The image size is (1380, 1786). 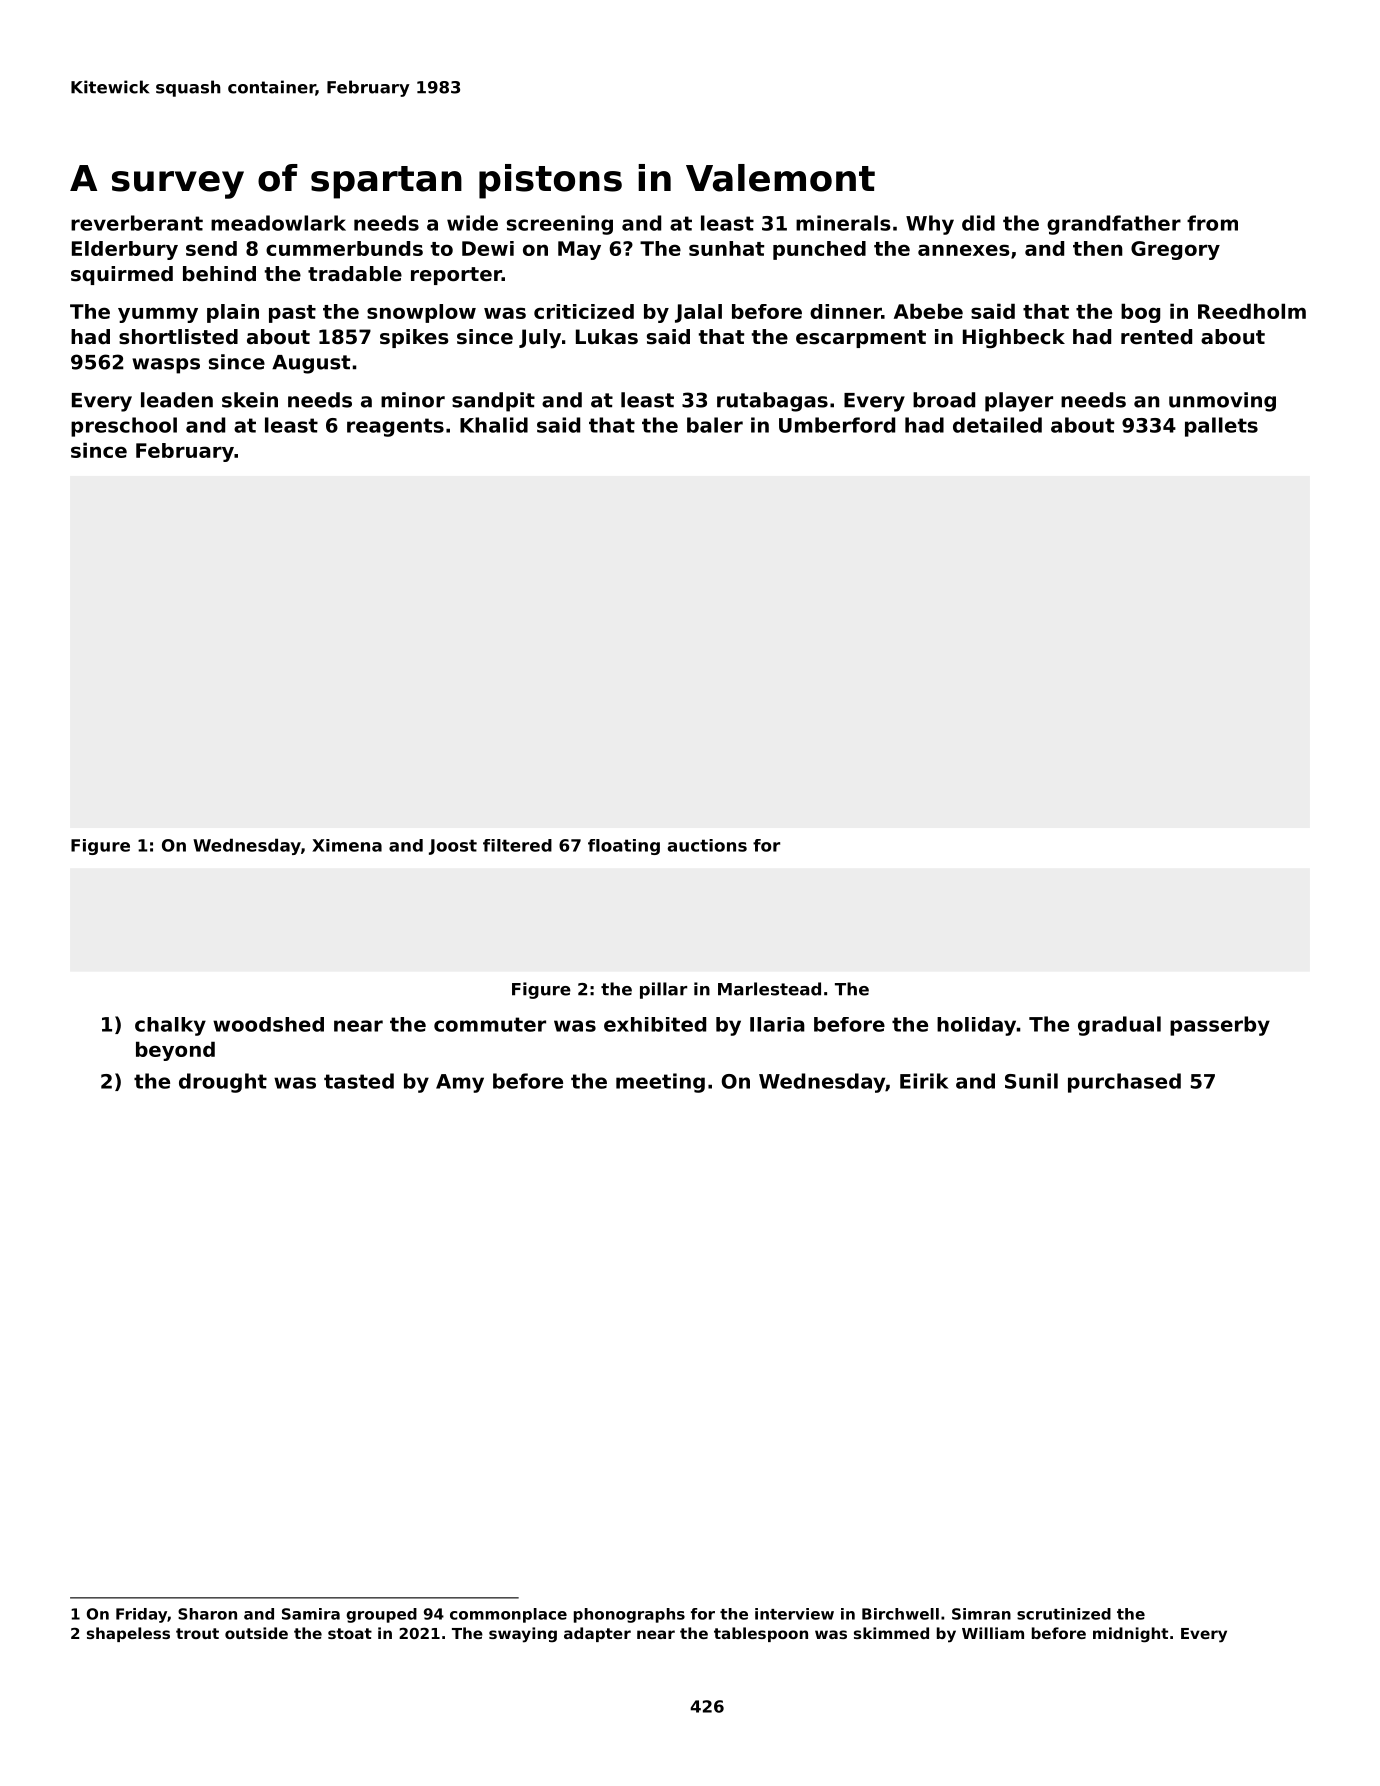 I want to click on interview, so click(x=794, y=1614).
